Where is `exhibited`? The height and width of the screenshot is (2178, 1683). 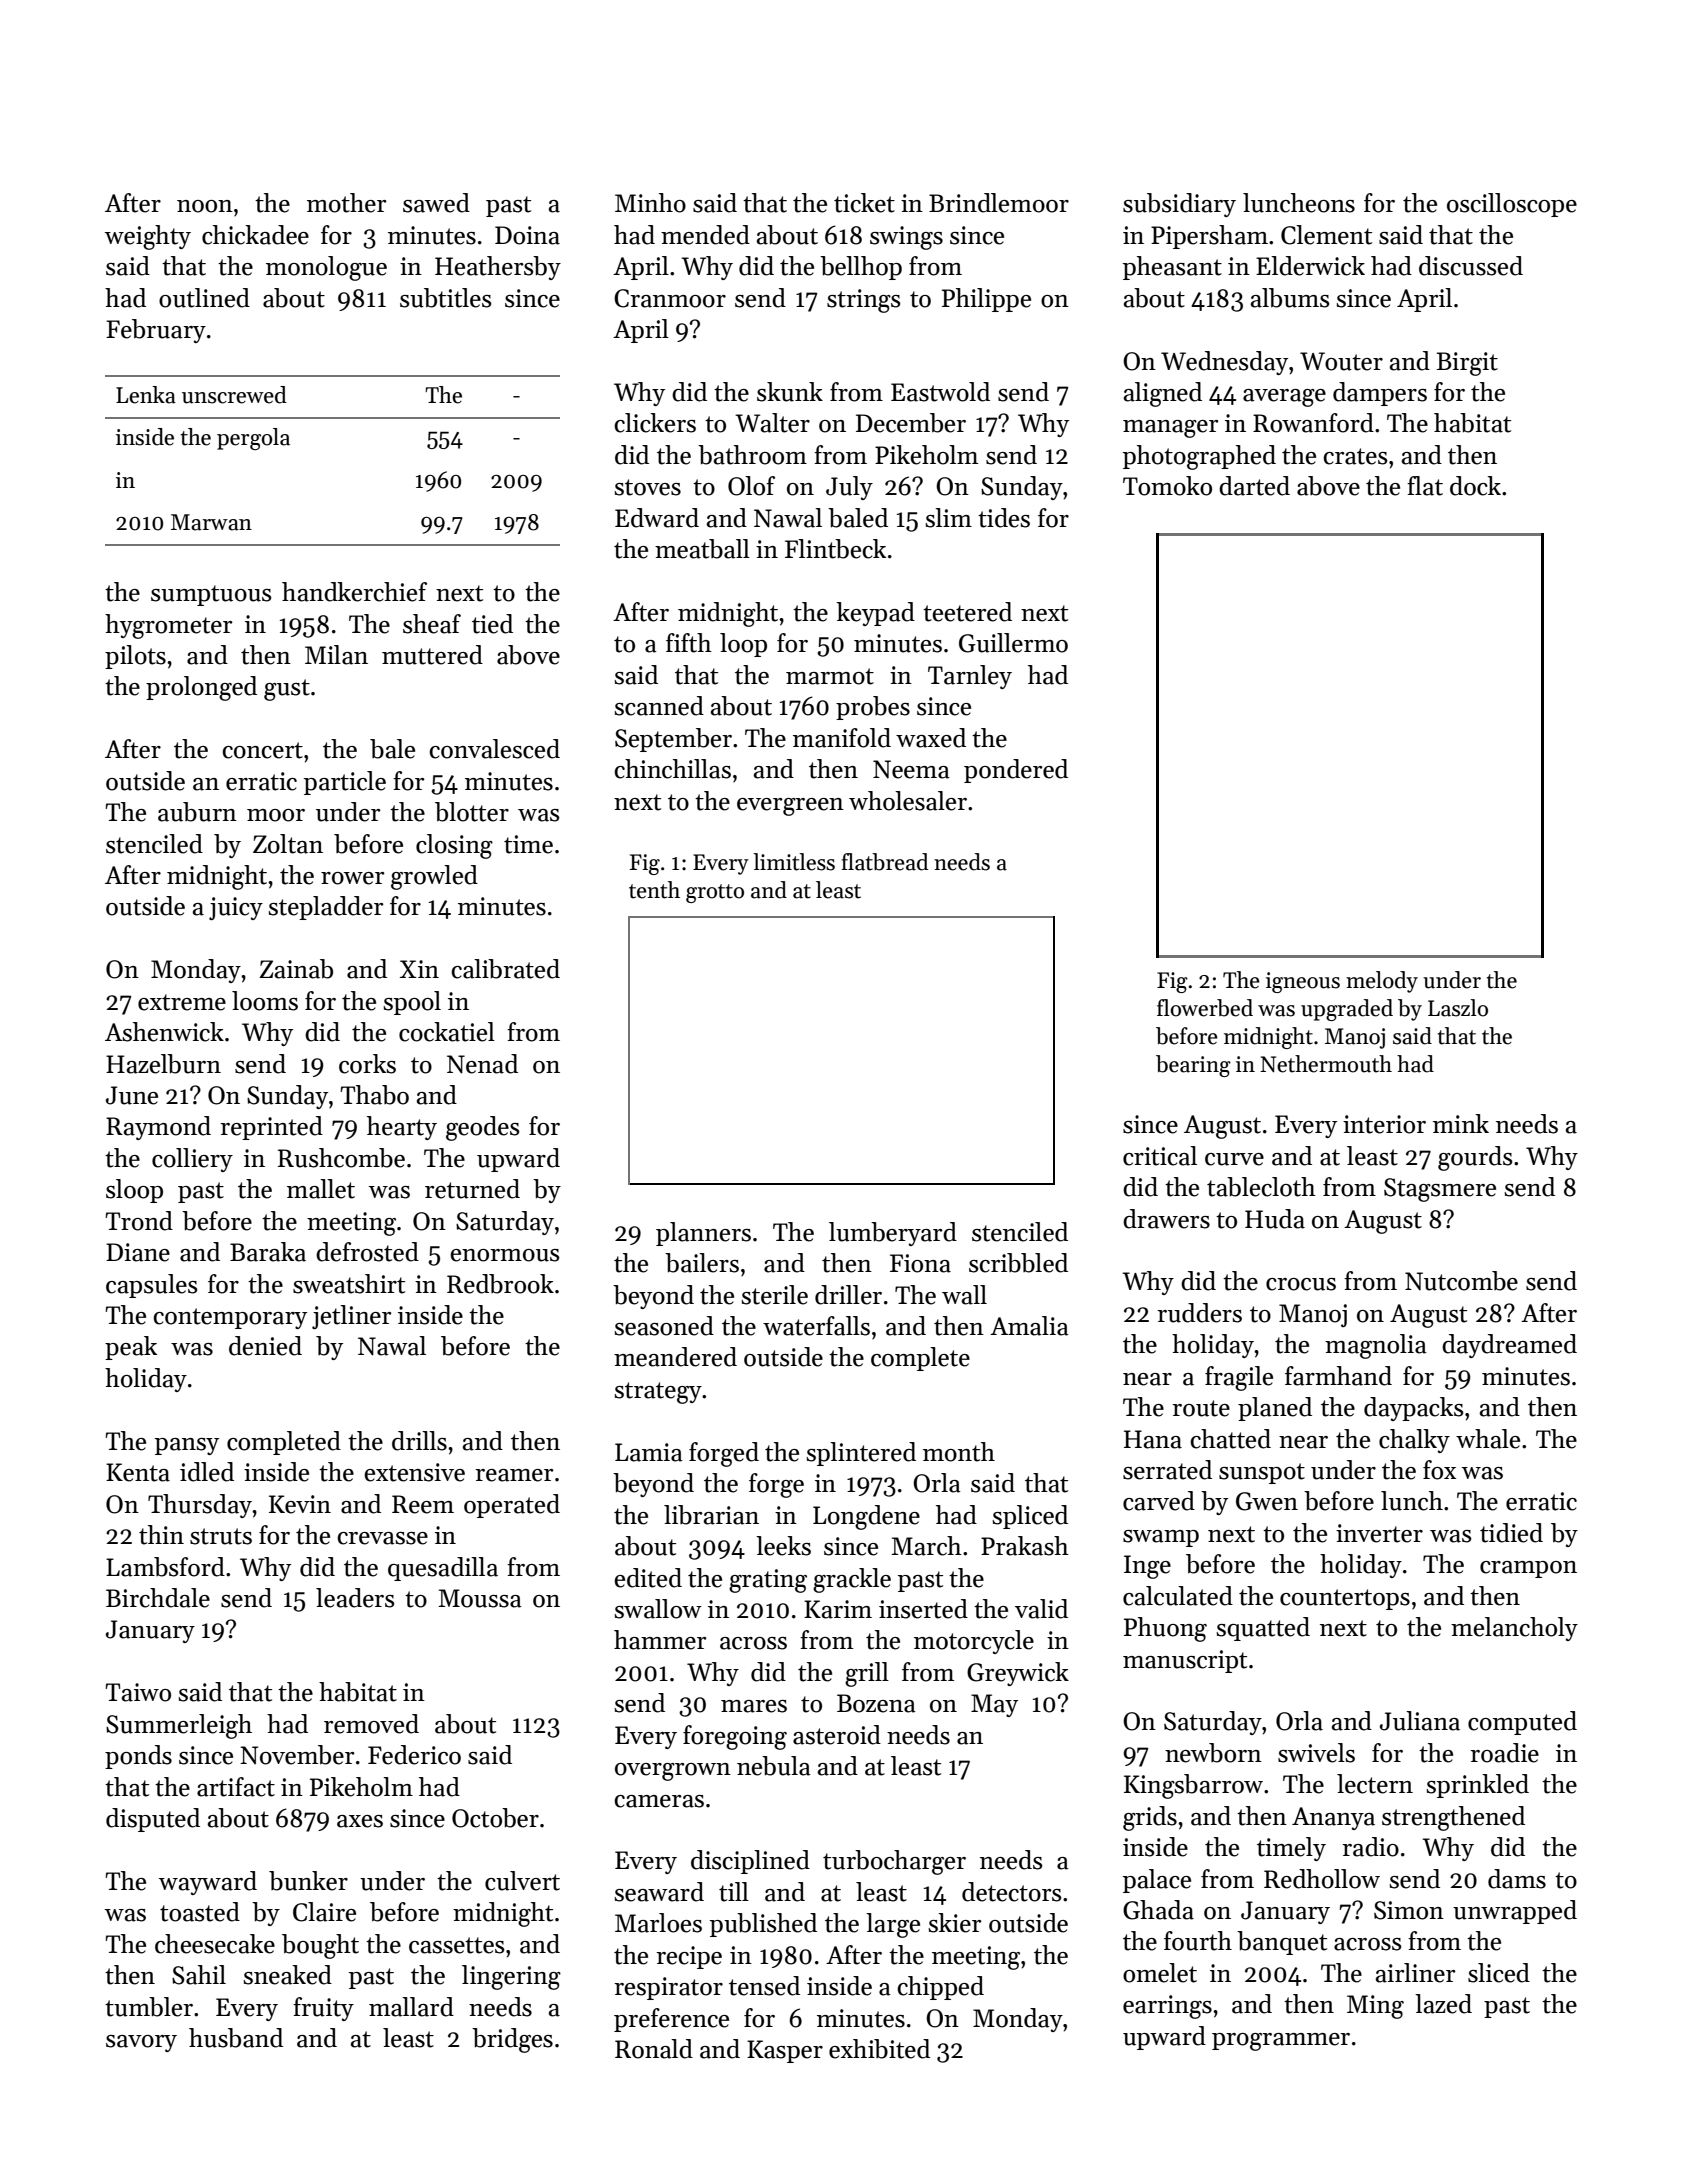 exhibited is located at coordinates (879, 2049).
